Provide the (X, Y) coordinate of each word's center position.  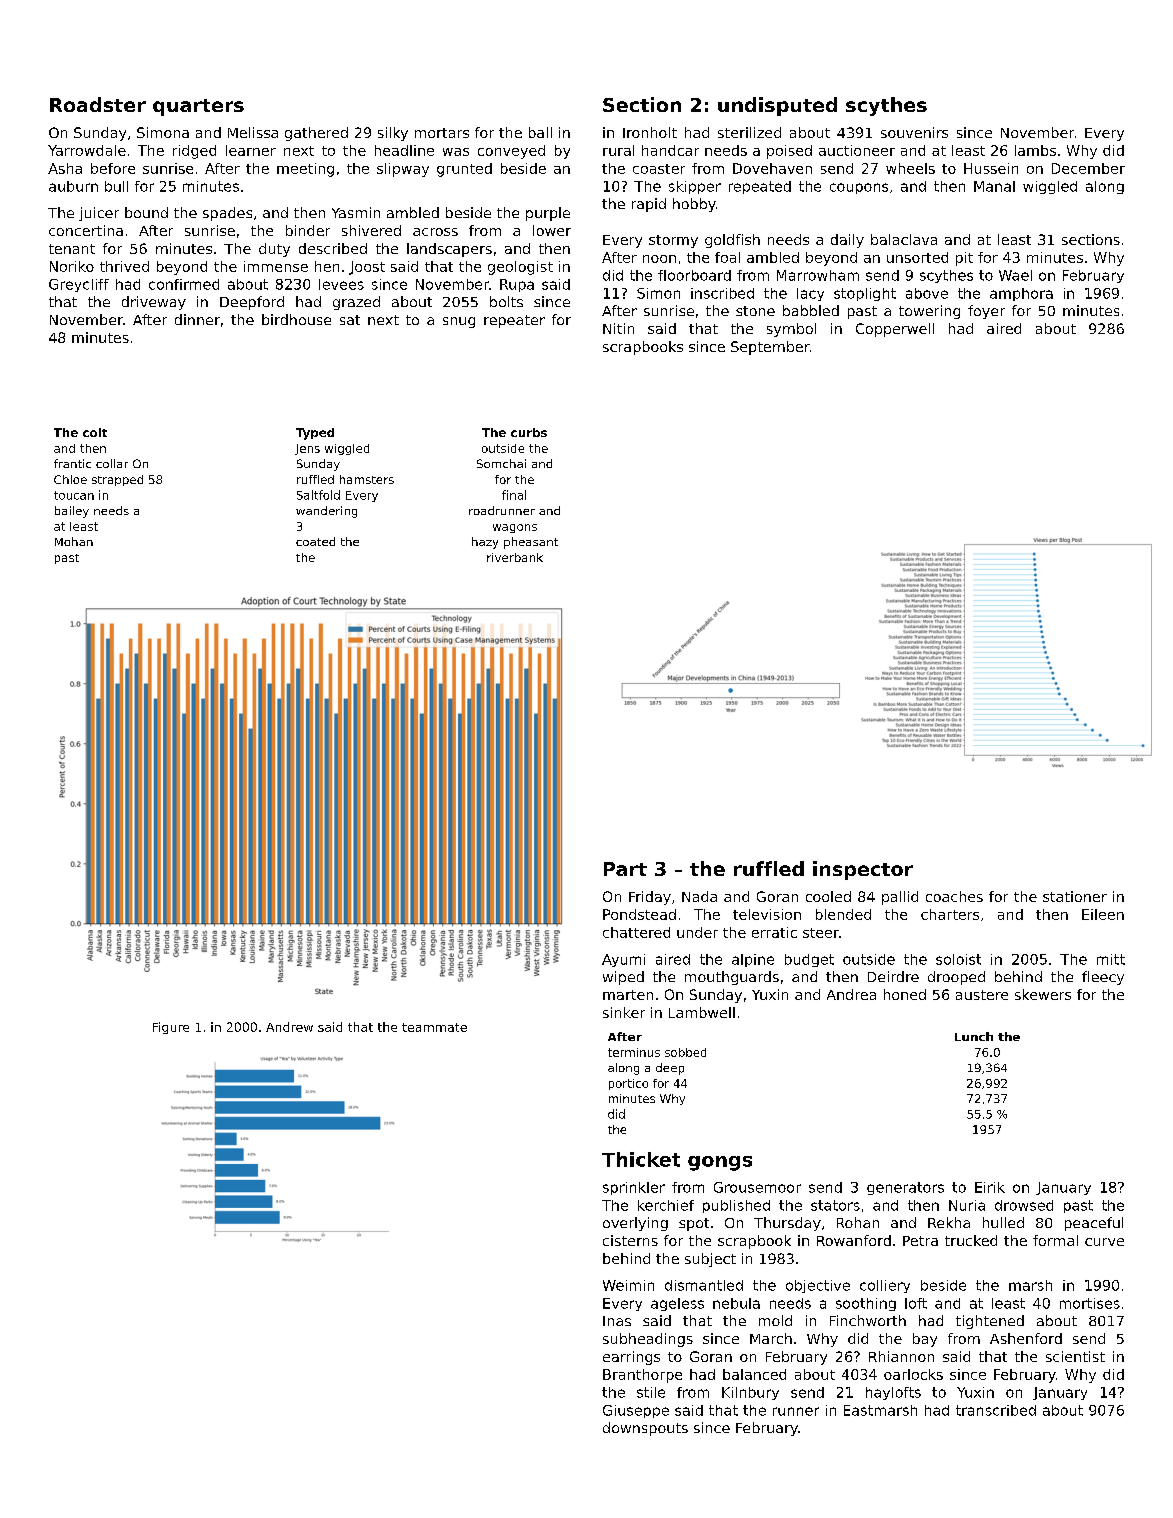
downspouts (645, 1429)
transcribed (996, 1410)
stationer (1075, 896)
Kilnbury (750, 1393)
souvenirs (914, 132)
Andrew (289, 1027)
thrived (124, 266)
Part (625, 869)
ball (540, 132)
